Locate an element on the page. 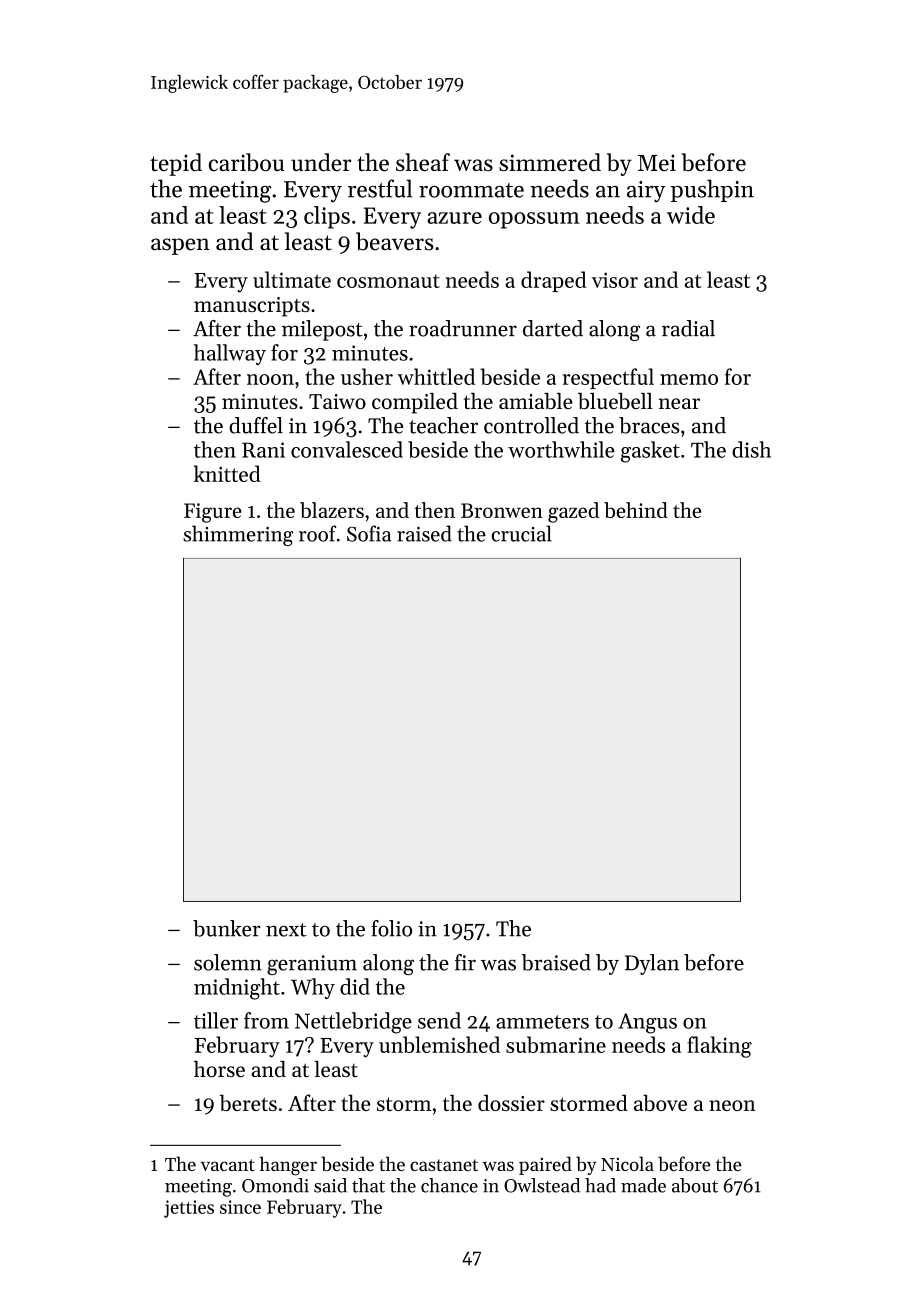  sheaf is located at coordinates (423, 162).
